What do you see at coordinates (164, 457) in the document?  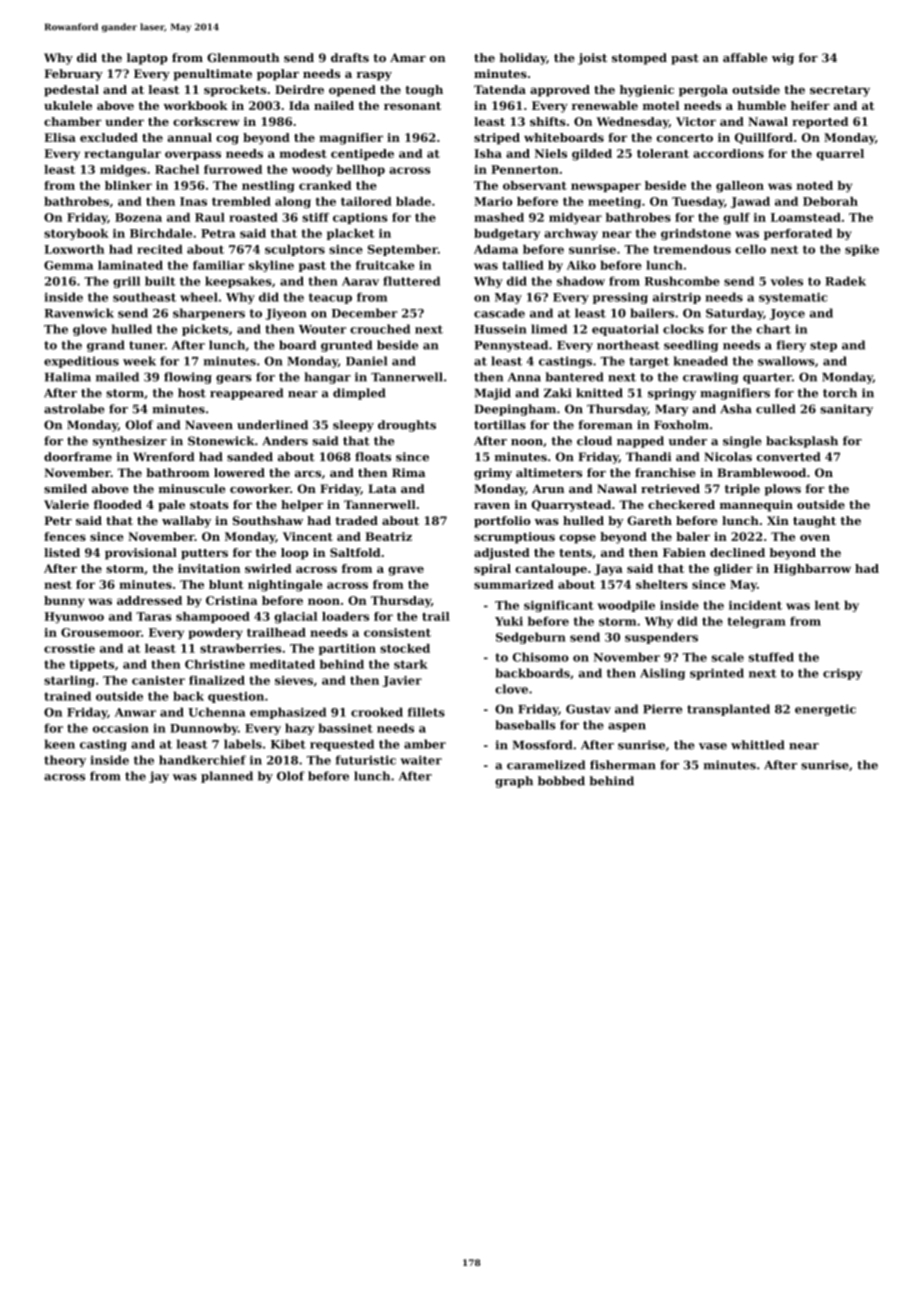 I see `Wrenford` at bounding box center [164, 457].
